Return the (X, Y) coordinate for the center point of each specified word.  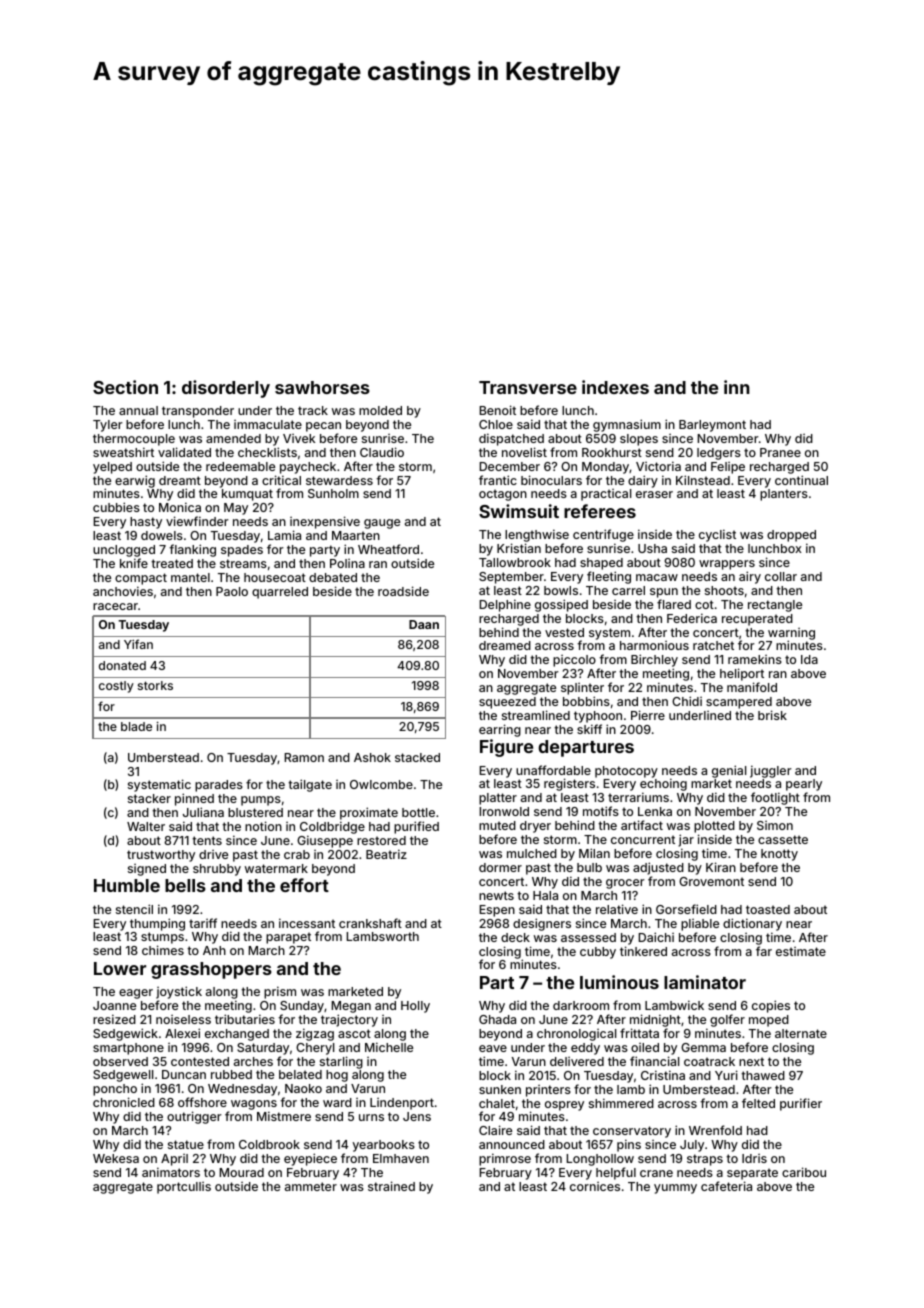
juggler (771, 771)
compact (141, 579)
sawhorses (322, 387)
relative (617, 909)
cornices (595, 1186)
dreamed (505, 645)
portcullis (184, 1188)
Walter (146, 826)
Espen (497, 911)
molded (380, 410)
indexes (615, 387)
